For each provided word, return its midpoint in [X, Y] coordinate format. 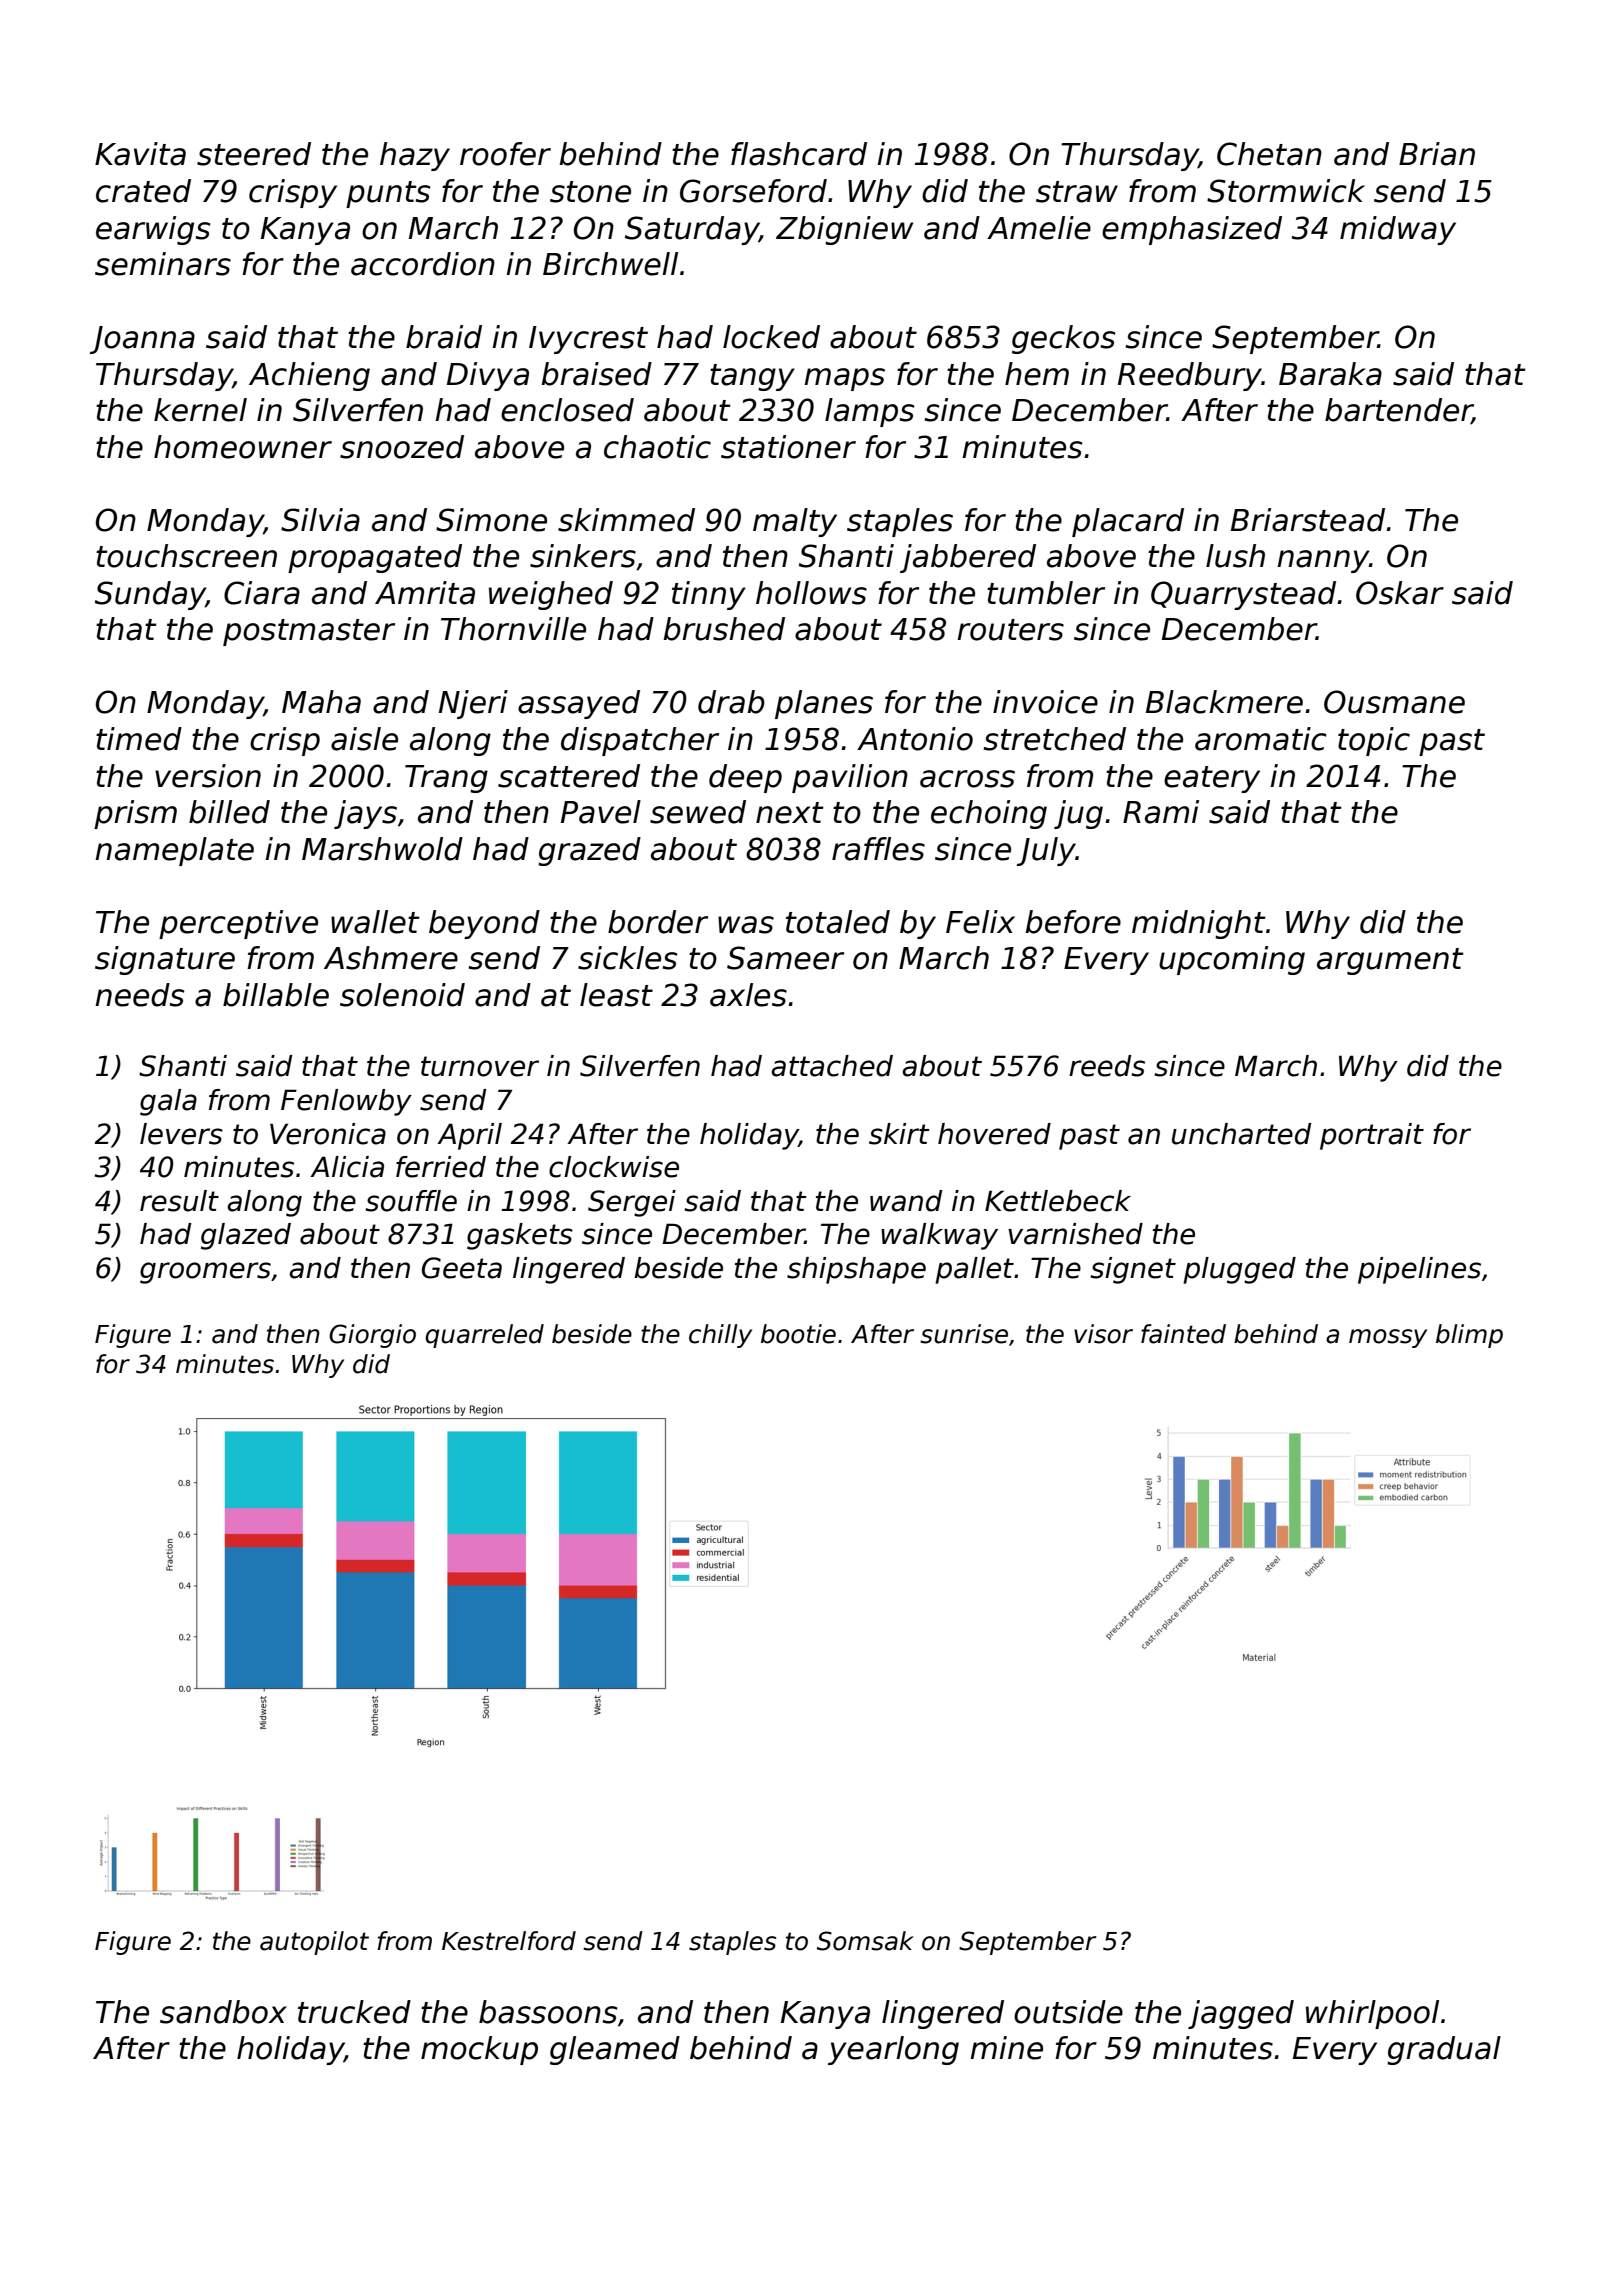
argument [1390, 961]
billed [229, 812]
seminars [163, 264]
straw [1077, 192]
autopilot [314, 1943]
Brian [1437, 154]
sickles [627, 958]
